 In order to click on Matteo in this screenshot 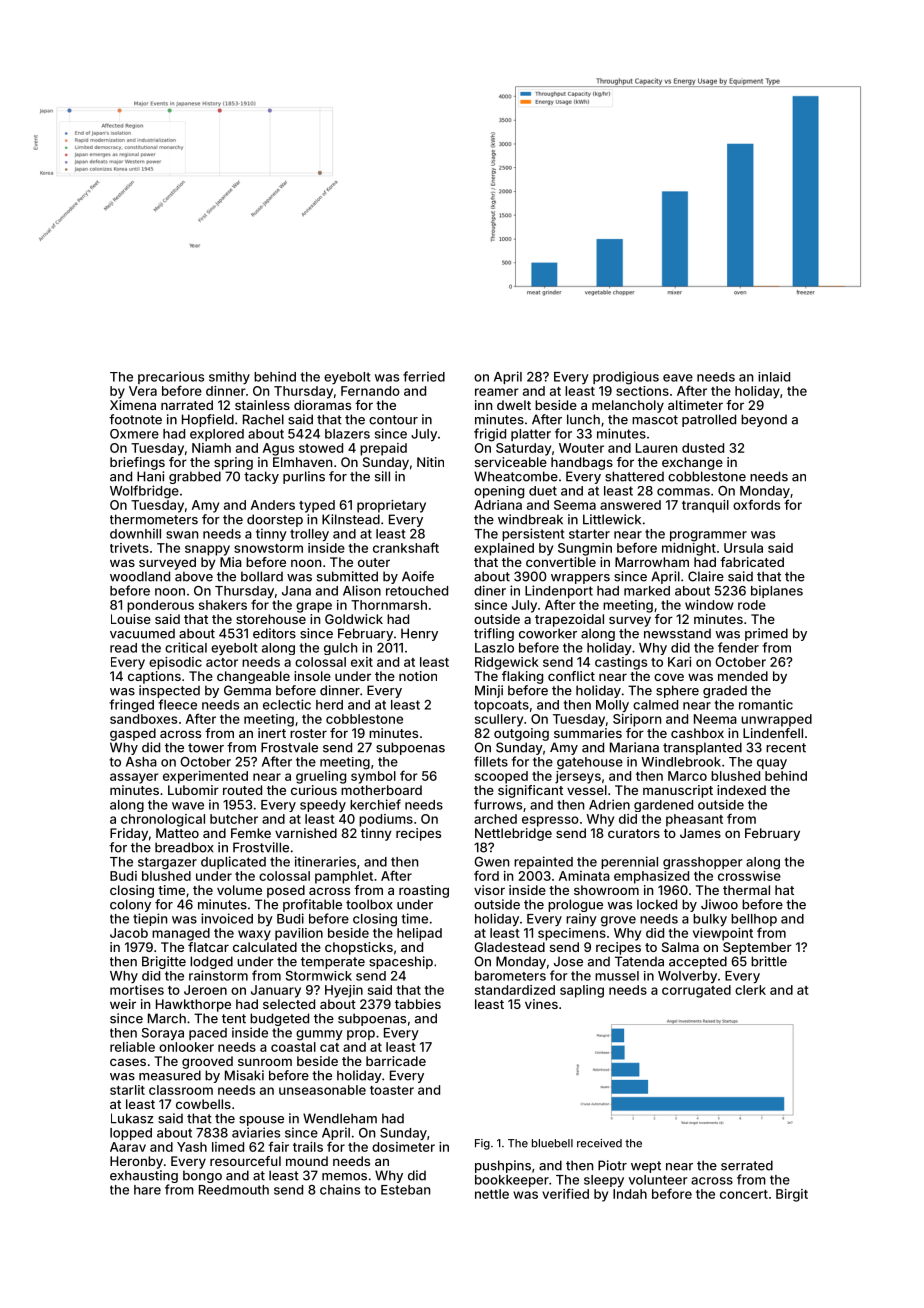, I will do `click(177, 833)`.
